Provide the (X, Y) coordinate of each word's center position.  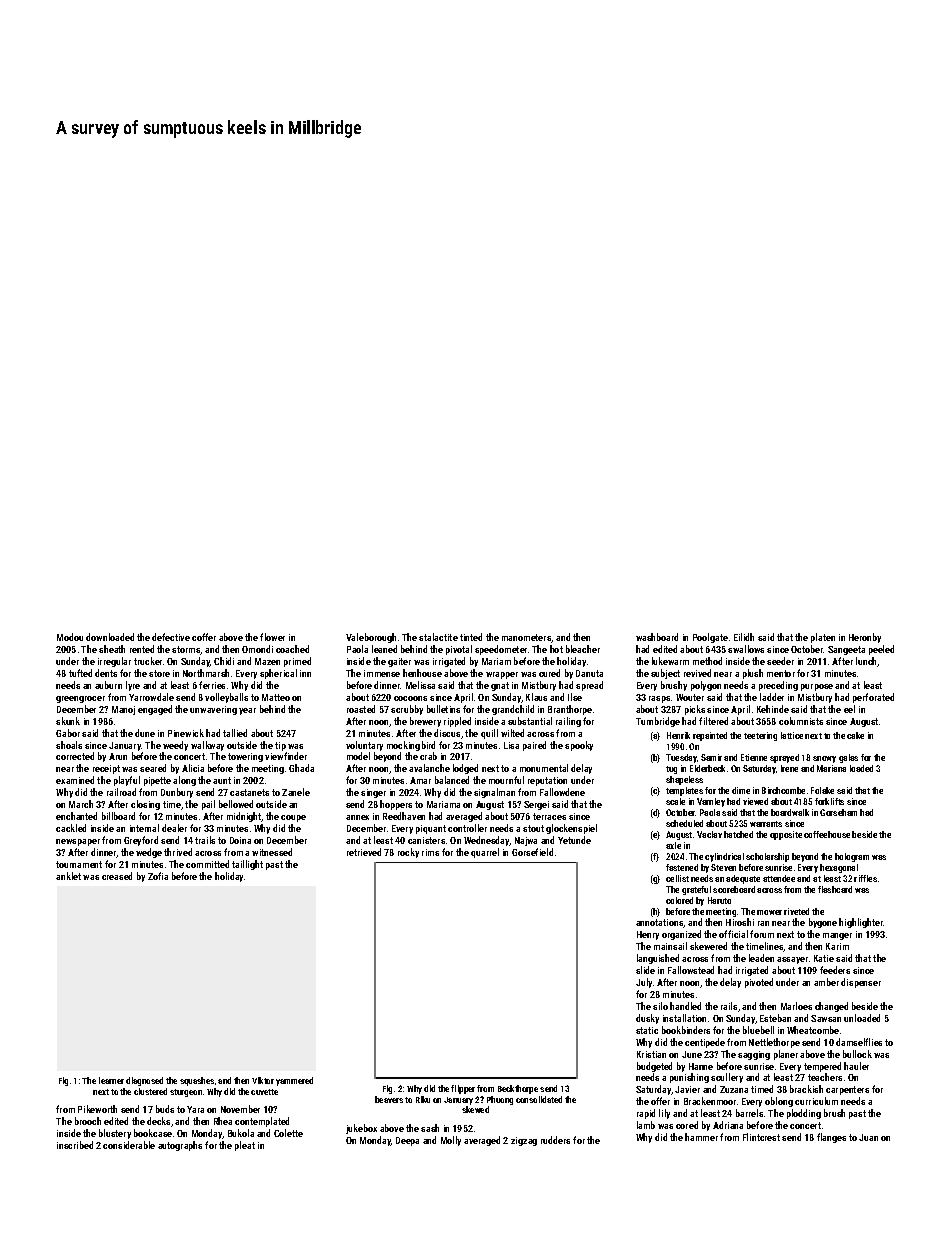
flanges (831, 1138)
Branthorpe (570, 710)
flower (272, 637)
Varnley (711, 802)
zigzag (524, 1141)
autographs (180, 1146)
